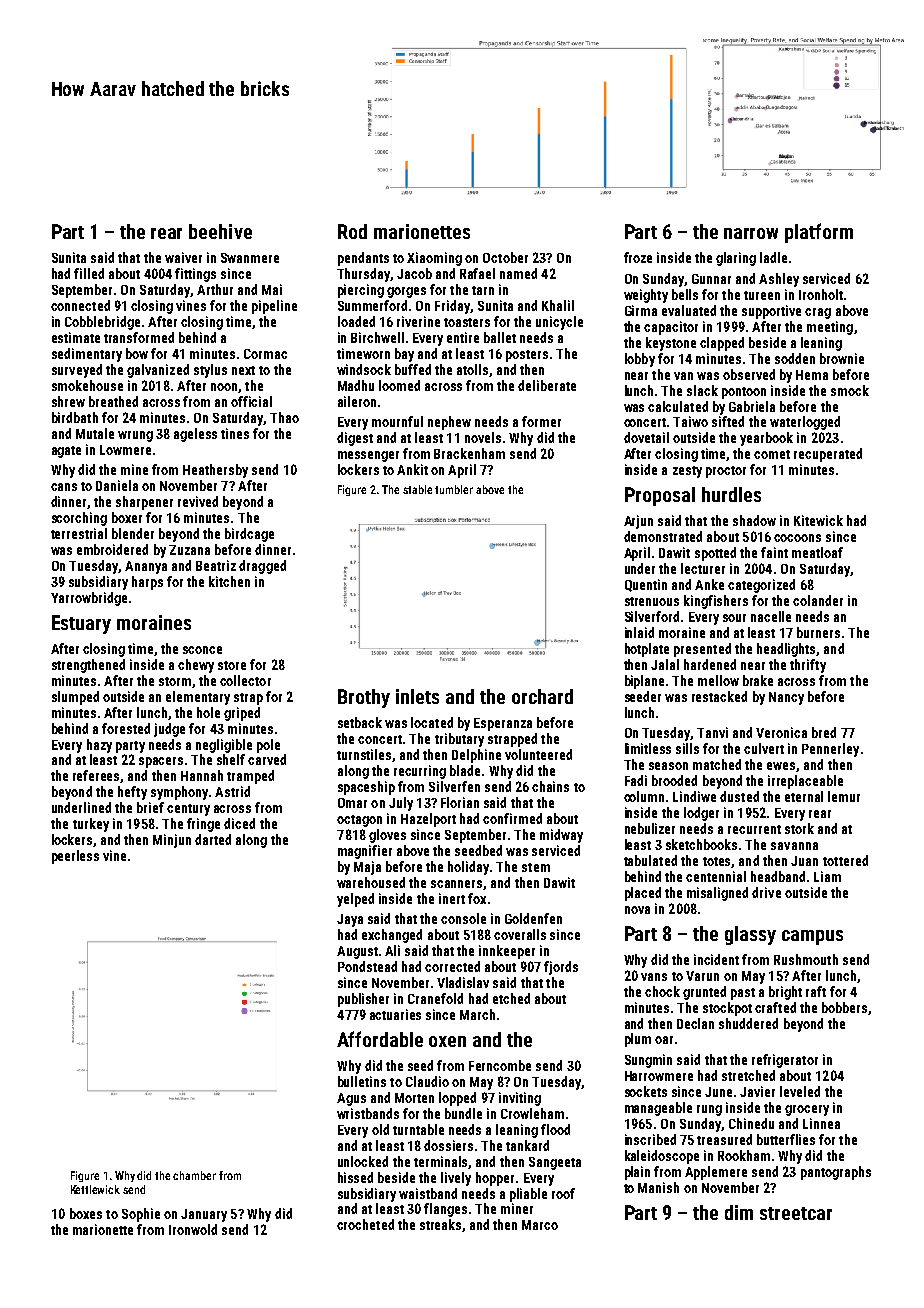 The width and height of the image is (924, 1308). Describe the element at coordinates (363, 1000) in the image. I see `publisher` at that location.
